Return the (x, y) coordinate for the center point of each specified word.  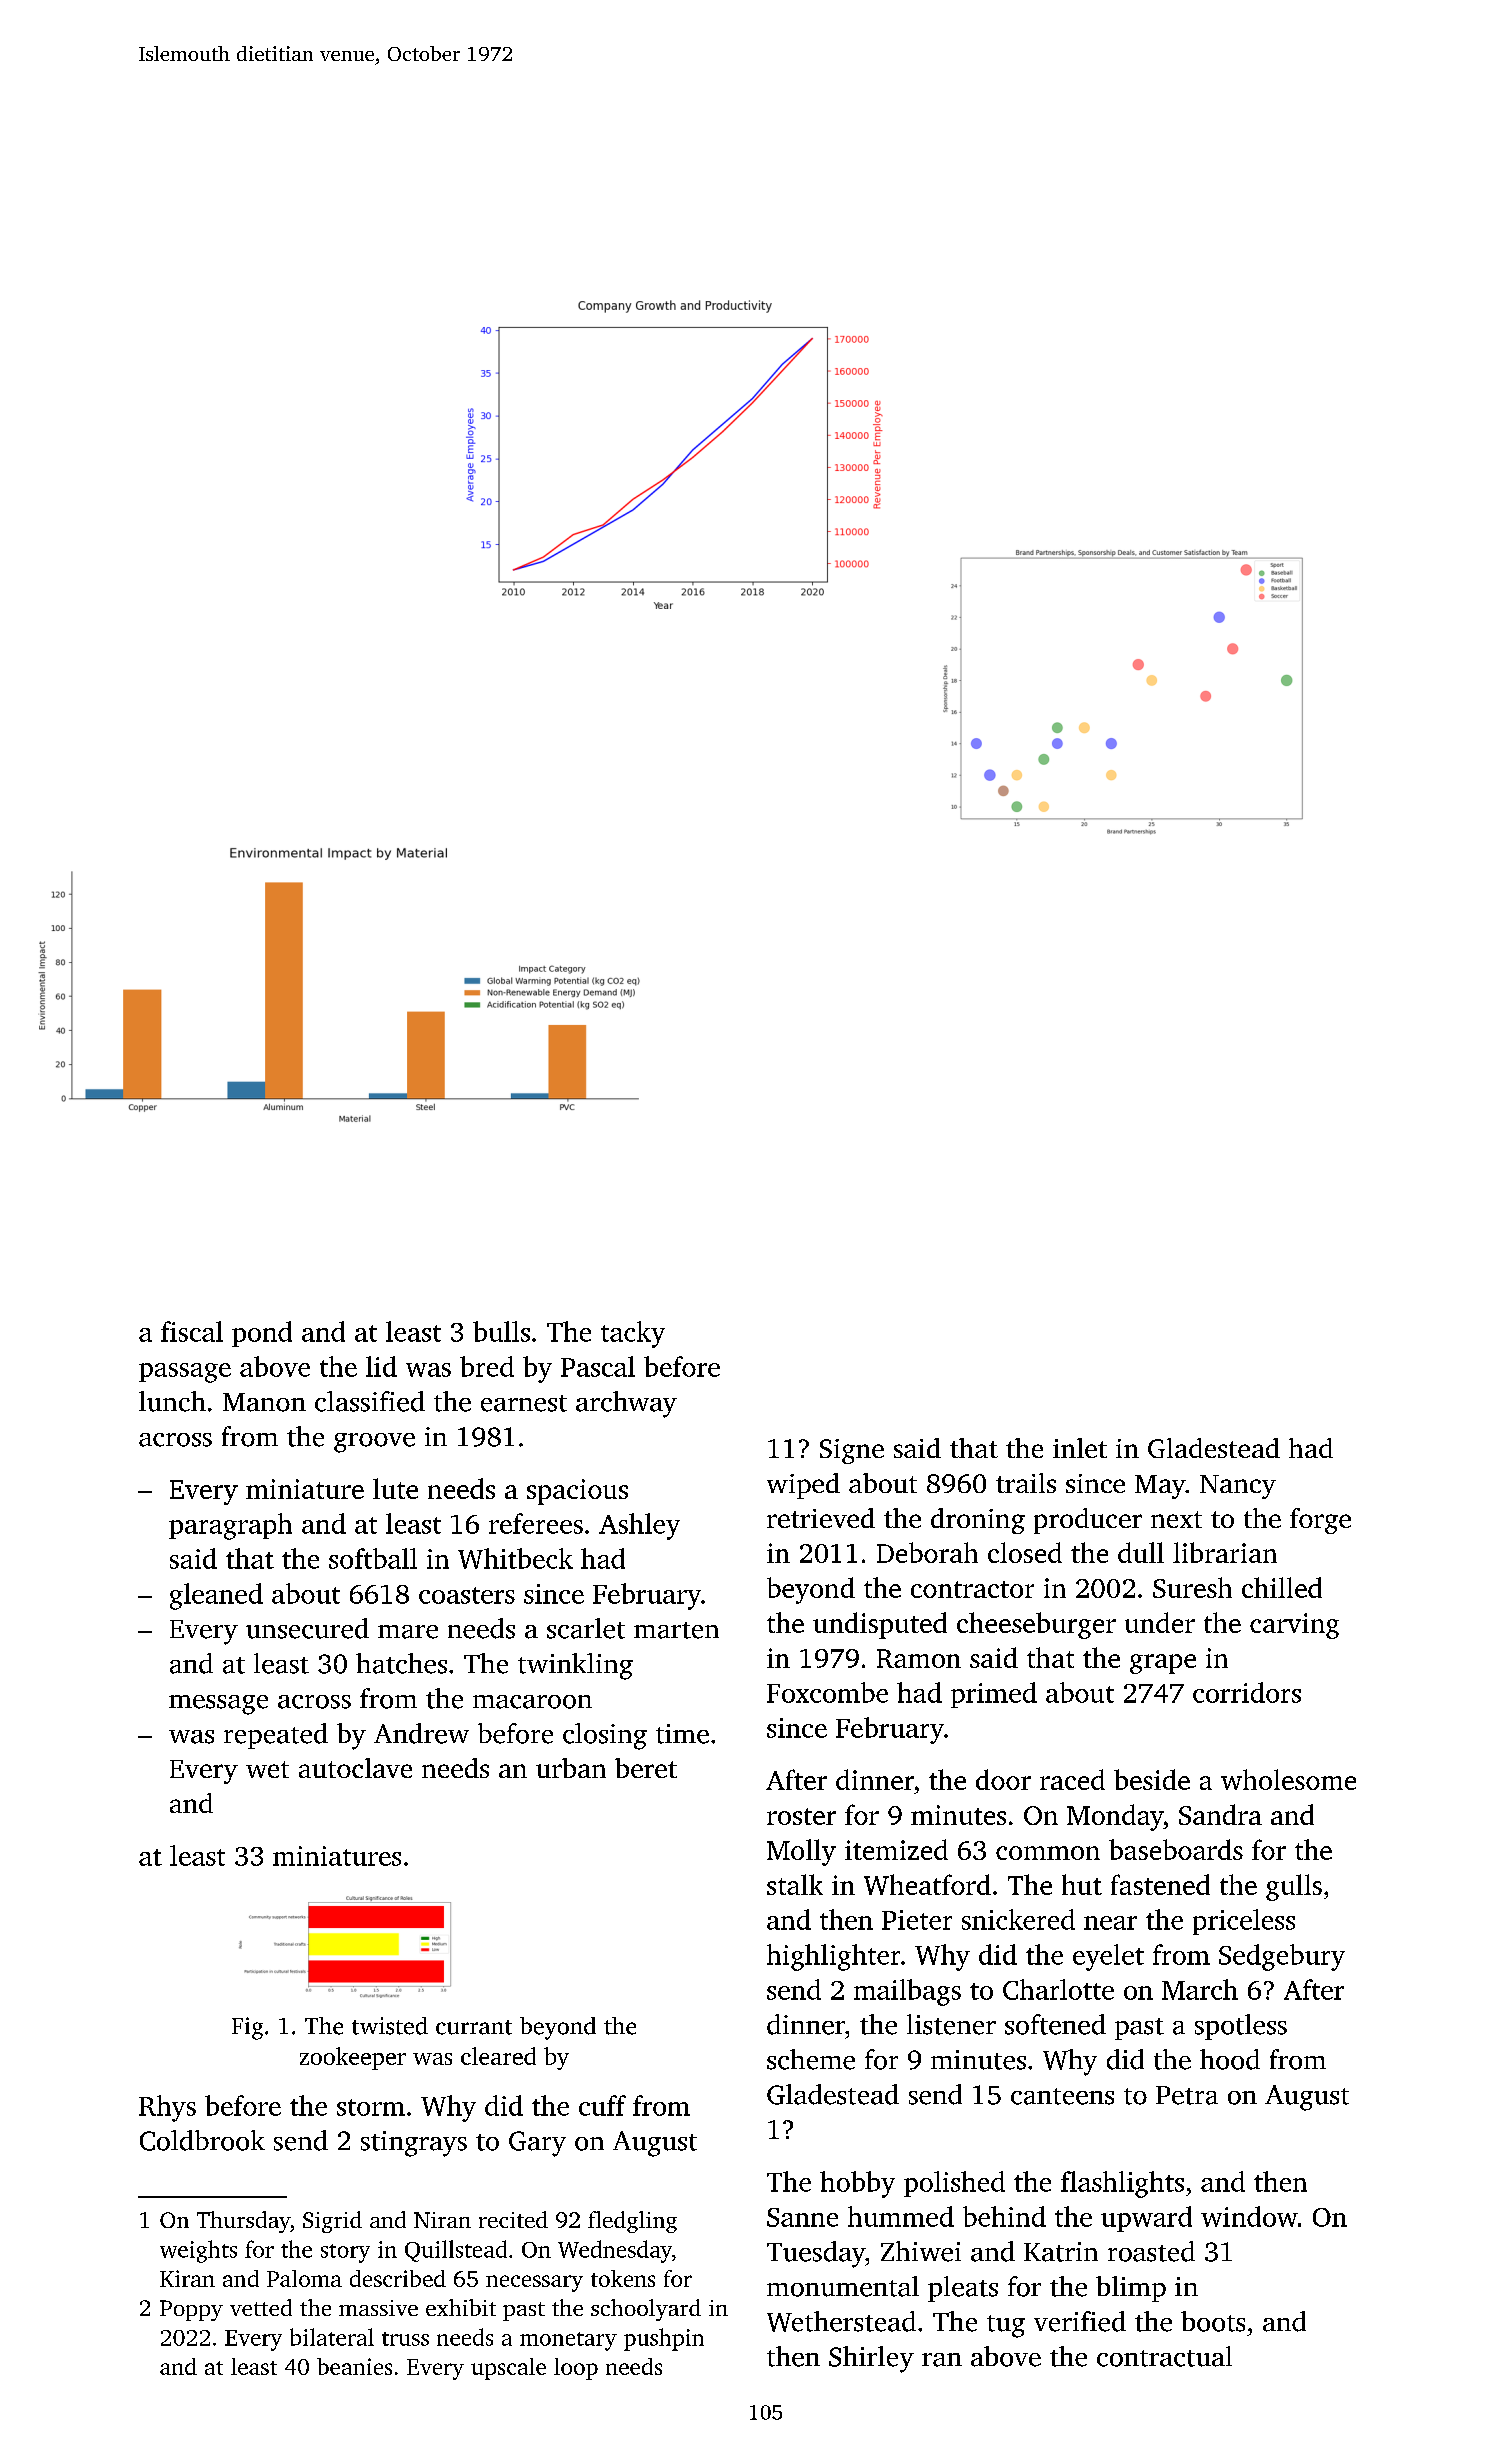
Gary (537, 2144)
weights (198, 2251)
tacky (633, 1334)
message (218, 1705)
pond (262, 1334)
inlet (1080, 1448)
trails (1026, 1483)
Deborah (927, 1552)
